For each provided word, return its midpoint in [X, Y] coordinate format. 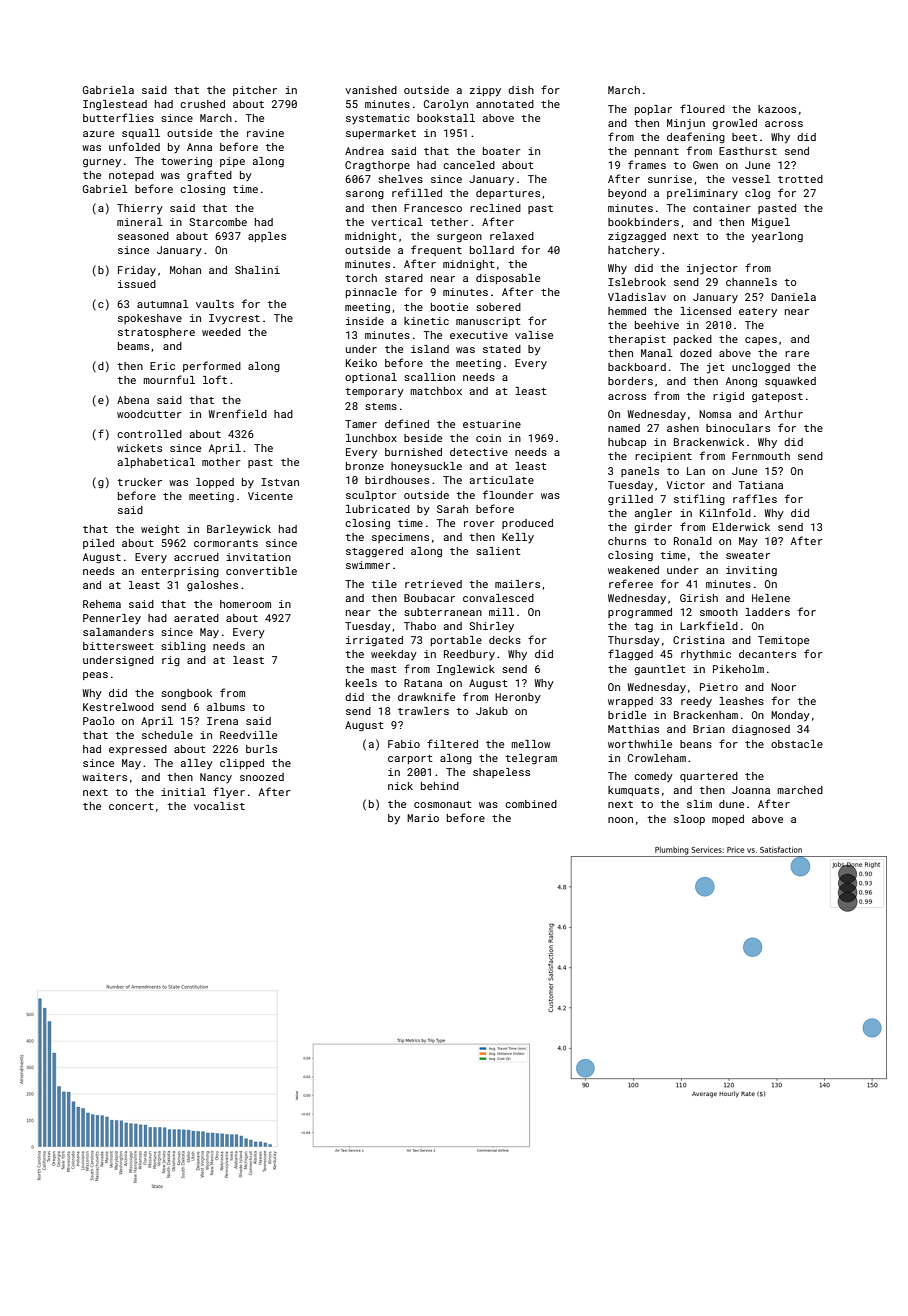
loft [215, 379]
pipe [232, 162]
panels [640, 472]
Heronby [518, 698]
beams [133, 346]
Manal [657, 353]
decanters [767, 654]
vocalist [219, 806]
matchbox [436, 391]
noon [620, 820]
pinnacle [371, 293]
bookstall [446, 118]
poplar [653, 110]
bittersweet [118, 646]
